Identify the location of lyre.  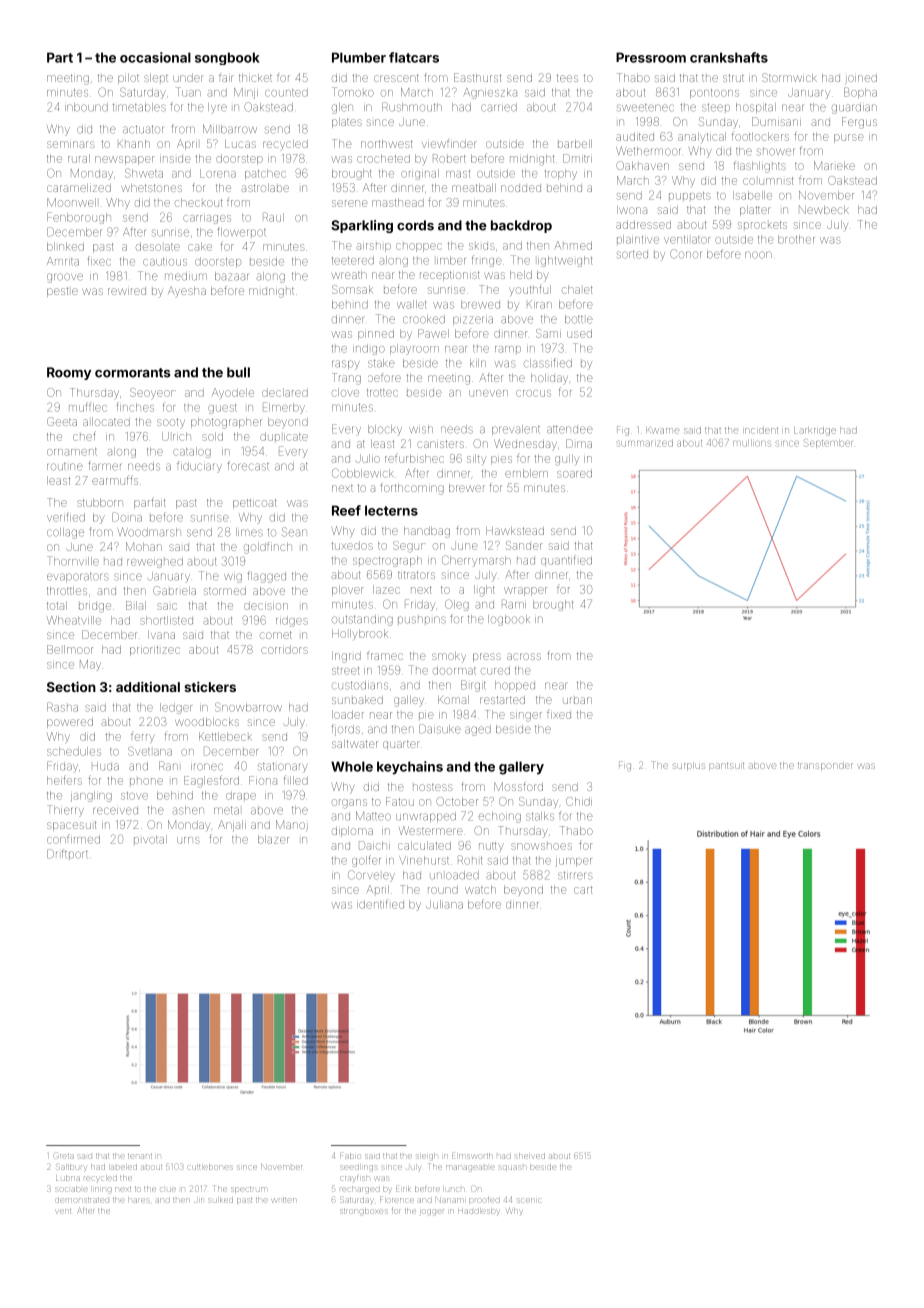
(217, 108).
